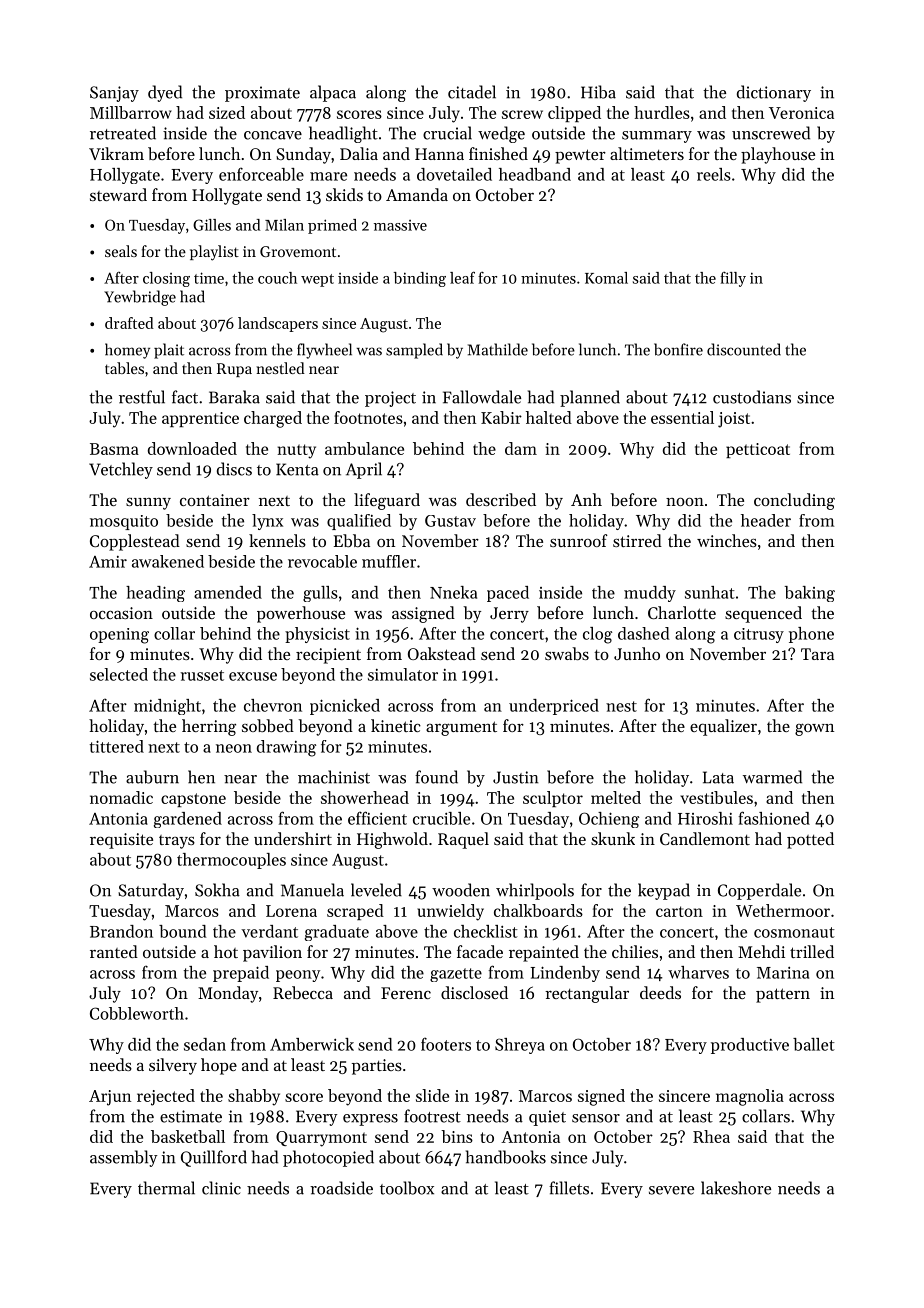 The width and height of the screenshot is (924, 1308). What do you see at coordinates (114, 94) in the screenshot?
I see `Sanjay` at bounding box center [114, 94].
